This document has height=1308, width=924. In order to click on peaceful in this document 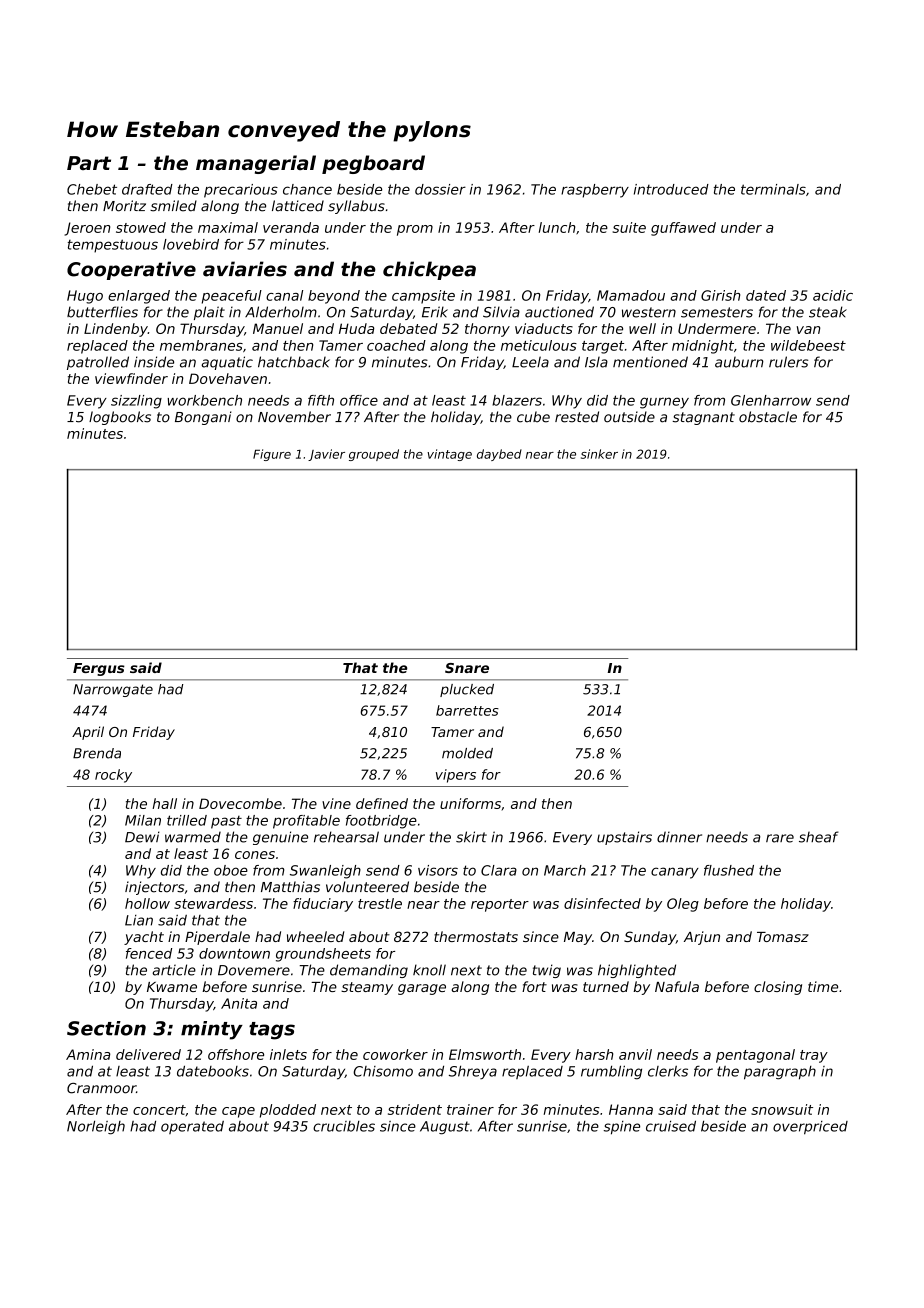, I will do `click(232, 297)`.
